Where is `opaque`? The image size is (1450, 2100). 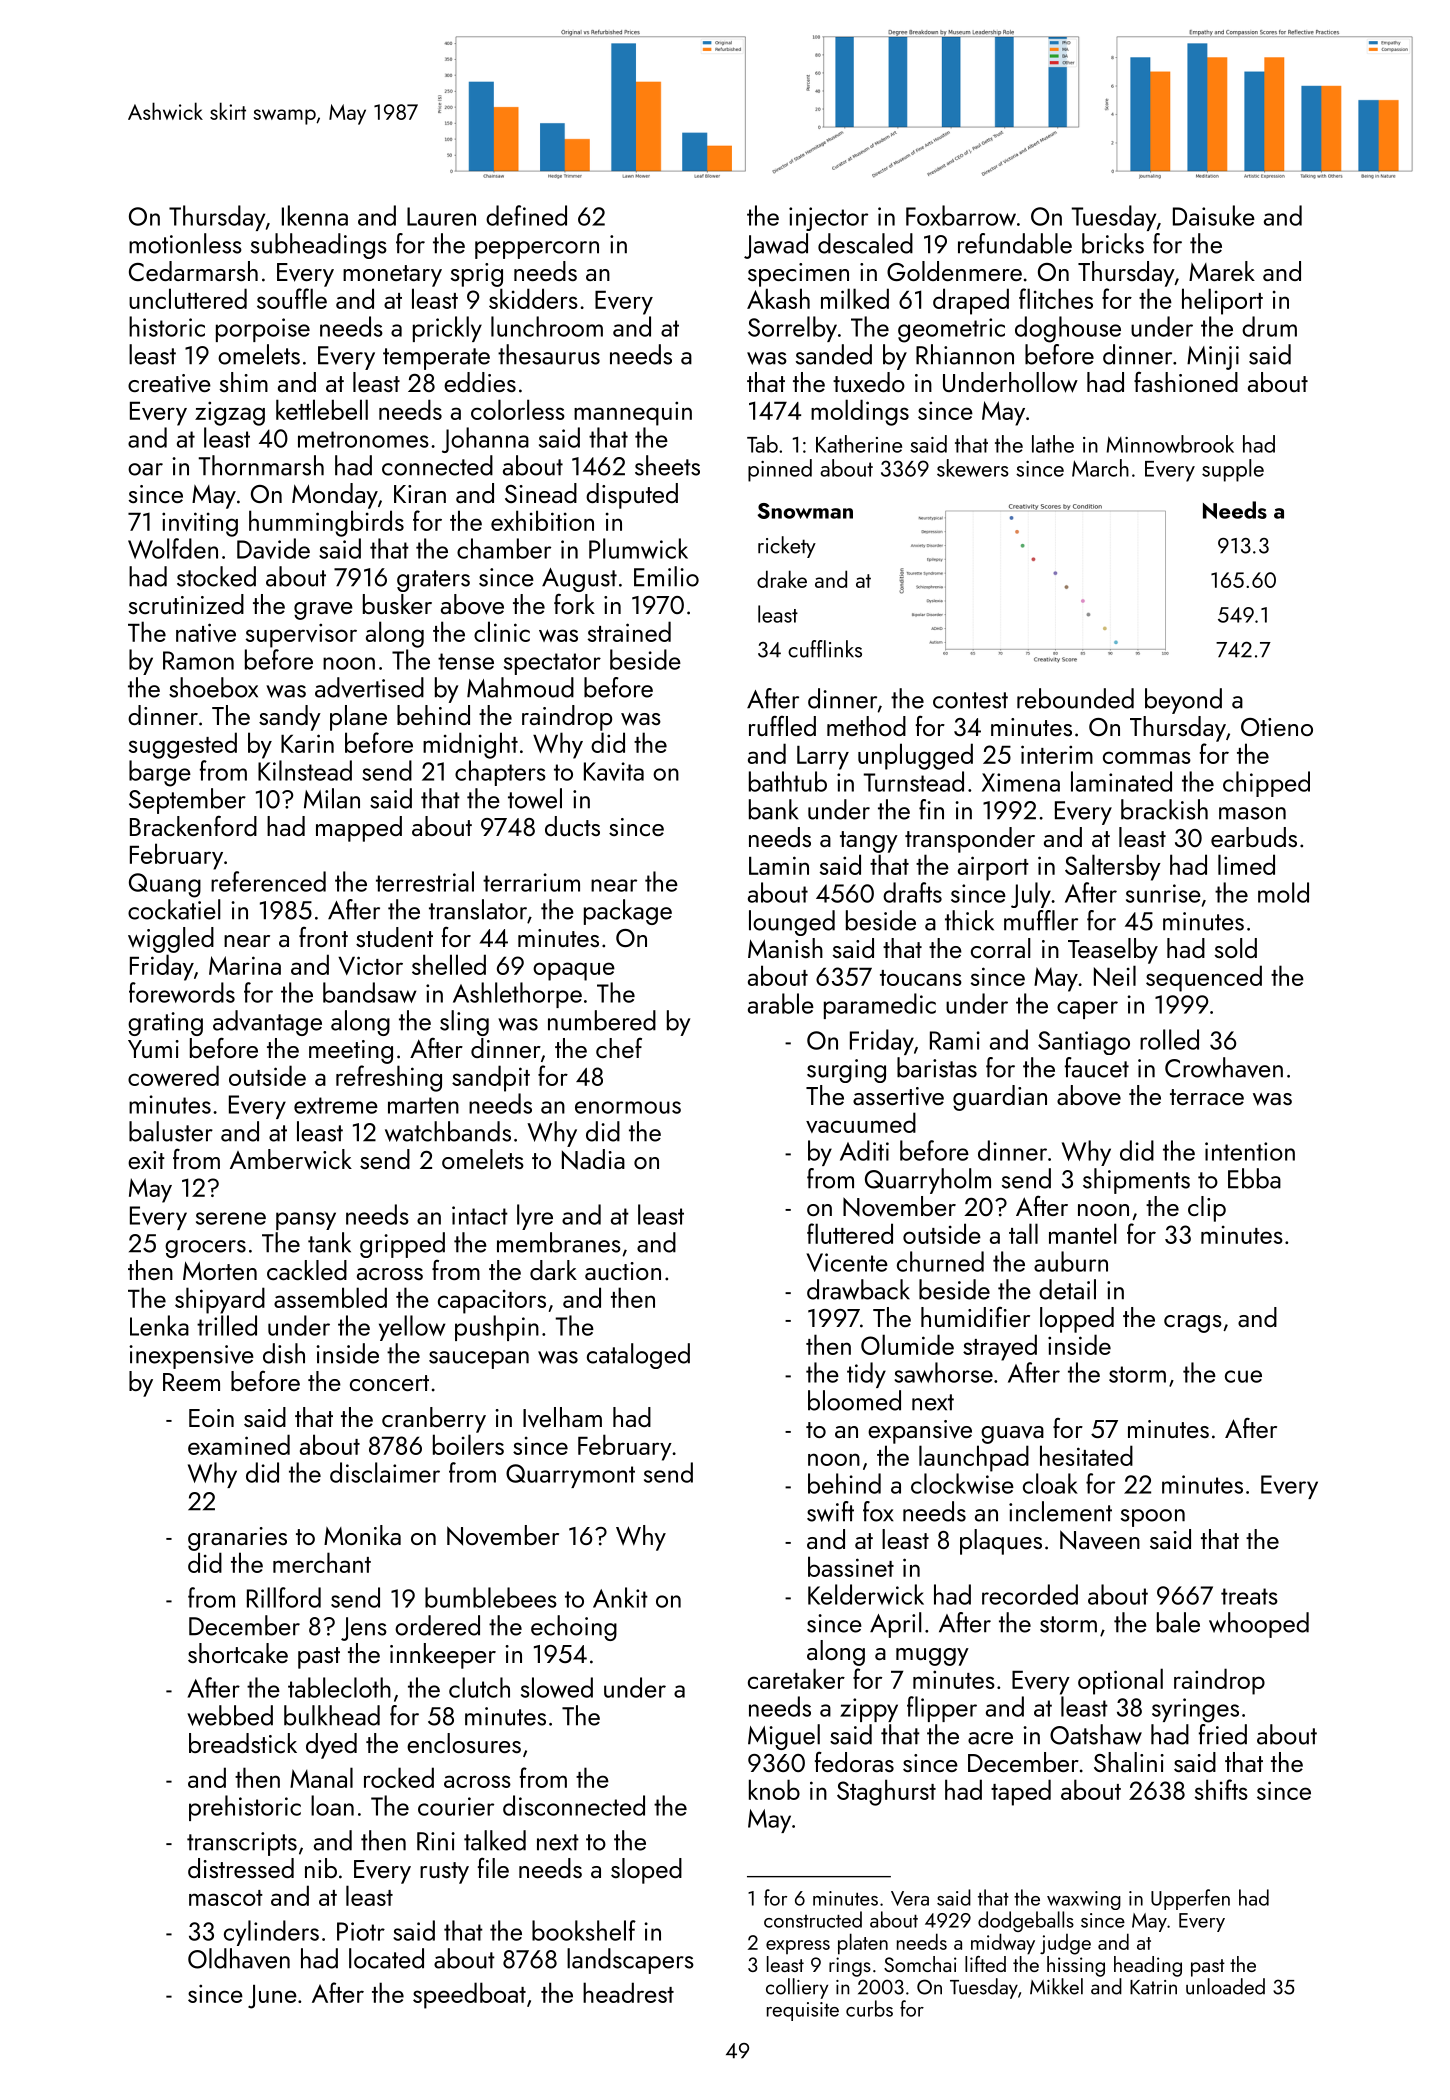
opaque is located at coordinates (574, 971).
